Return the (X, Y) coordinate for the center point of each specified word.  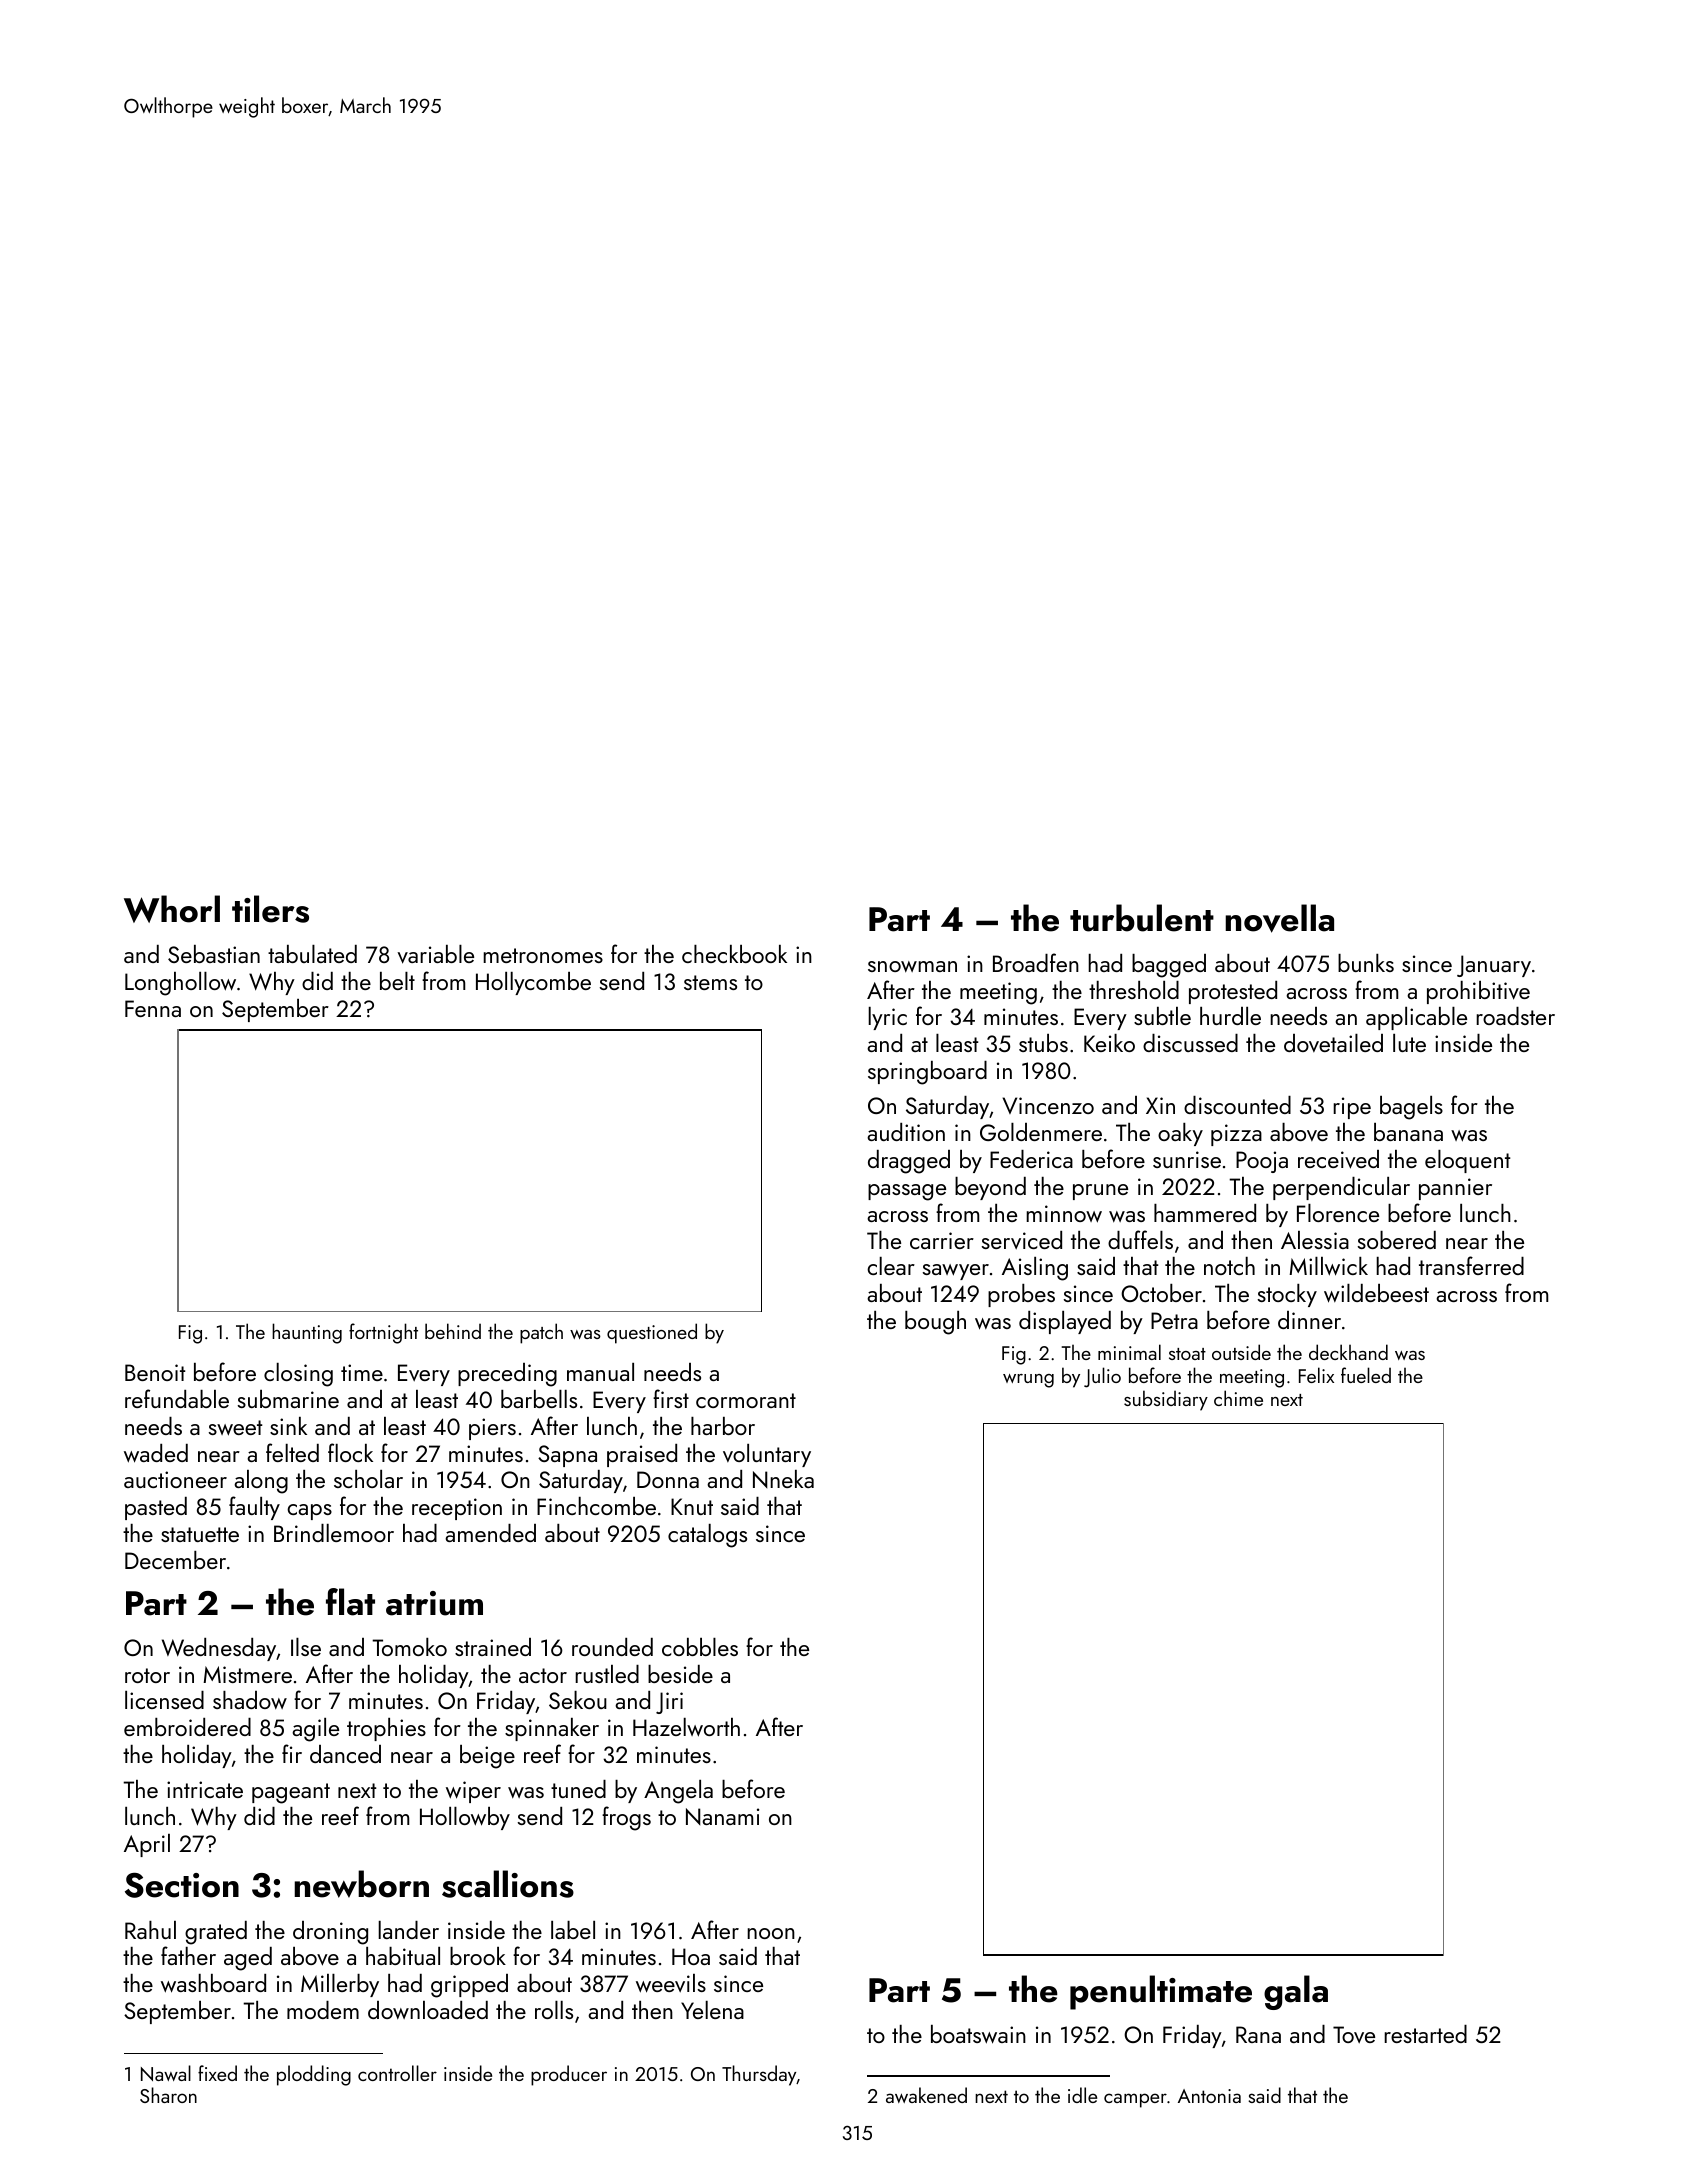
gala (1296, 1992)
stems (710, 982)
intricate (205, 1789)
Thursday (759, 2075)
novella (1279, 918)
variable (435, 954)
